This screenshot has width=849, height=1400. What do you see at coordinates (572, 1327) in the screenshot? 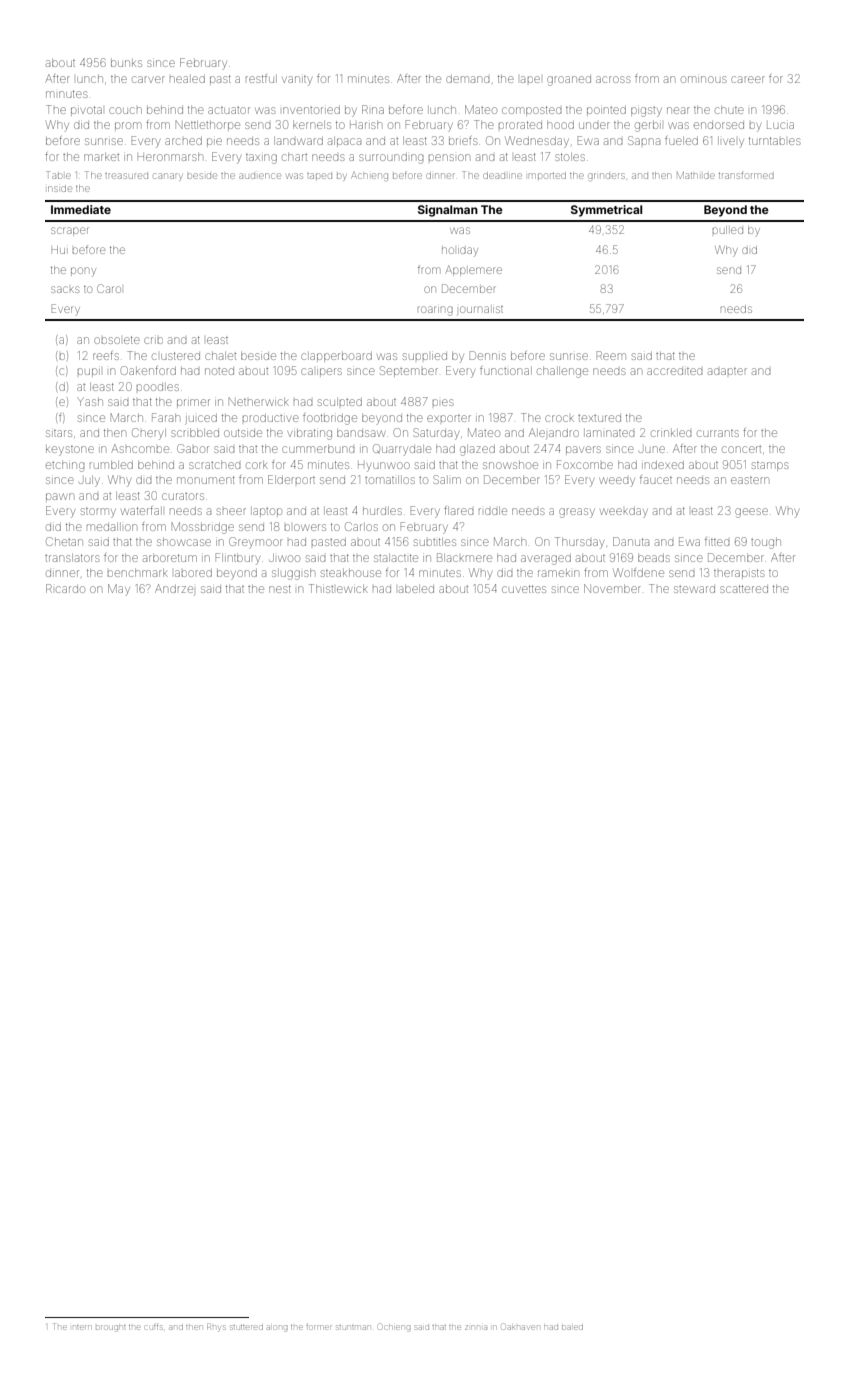
I see `baled` at bounding box center [572, 1327].
